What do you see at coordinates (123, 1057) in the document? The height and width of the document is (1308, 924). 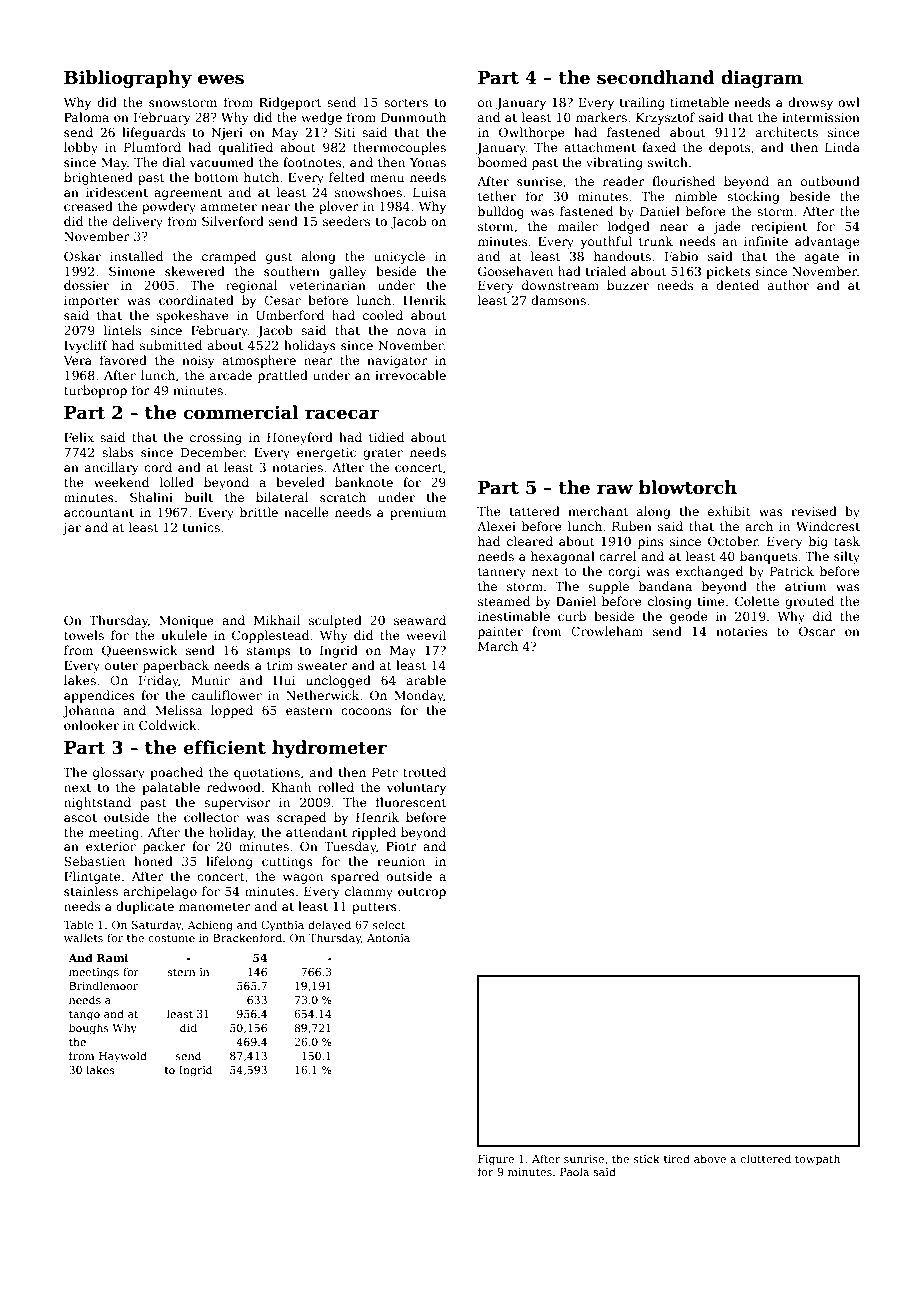 I see `Haywold` at bounding box center [123, 1057].
